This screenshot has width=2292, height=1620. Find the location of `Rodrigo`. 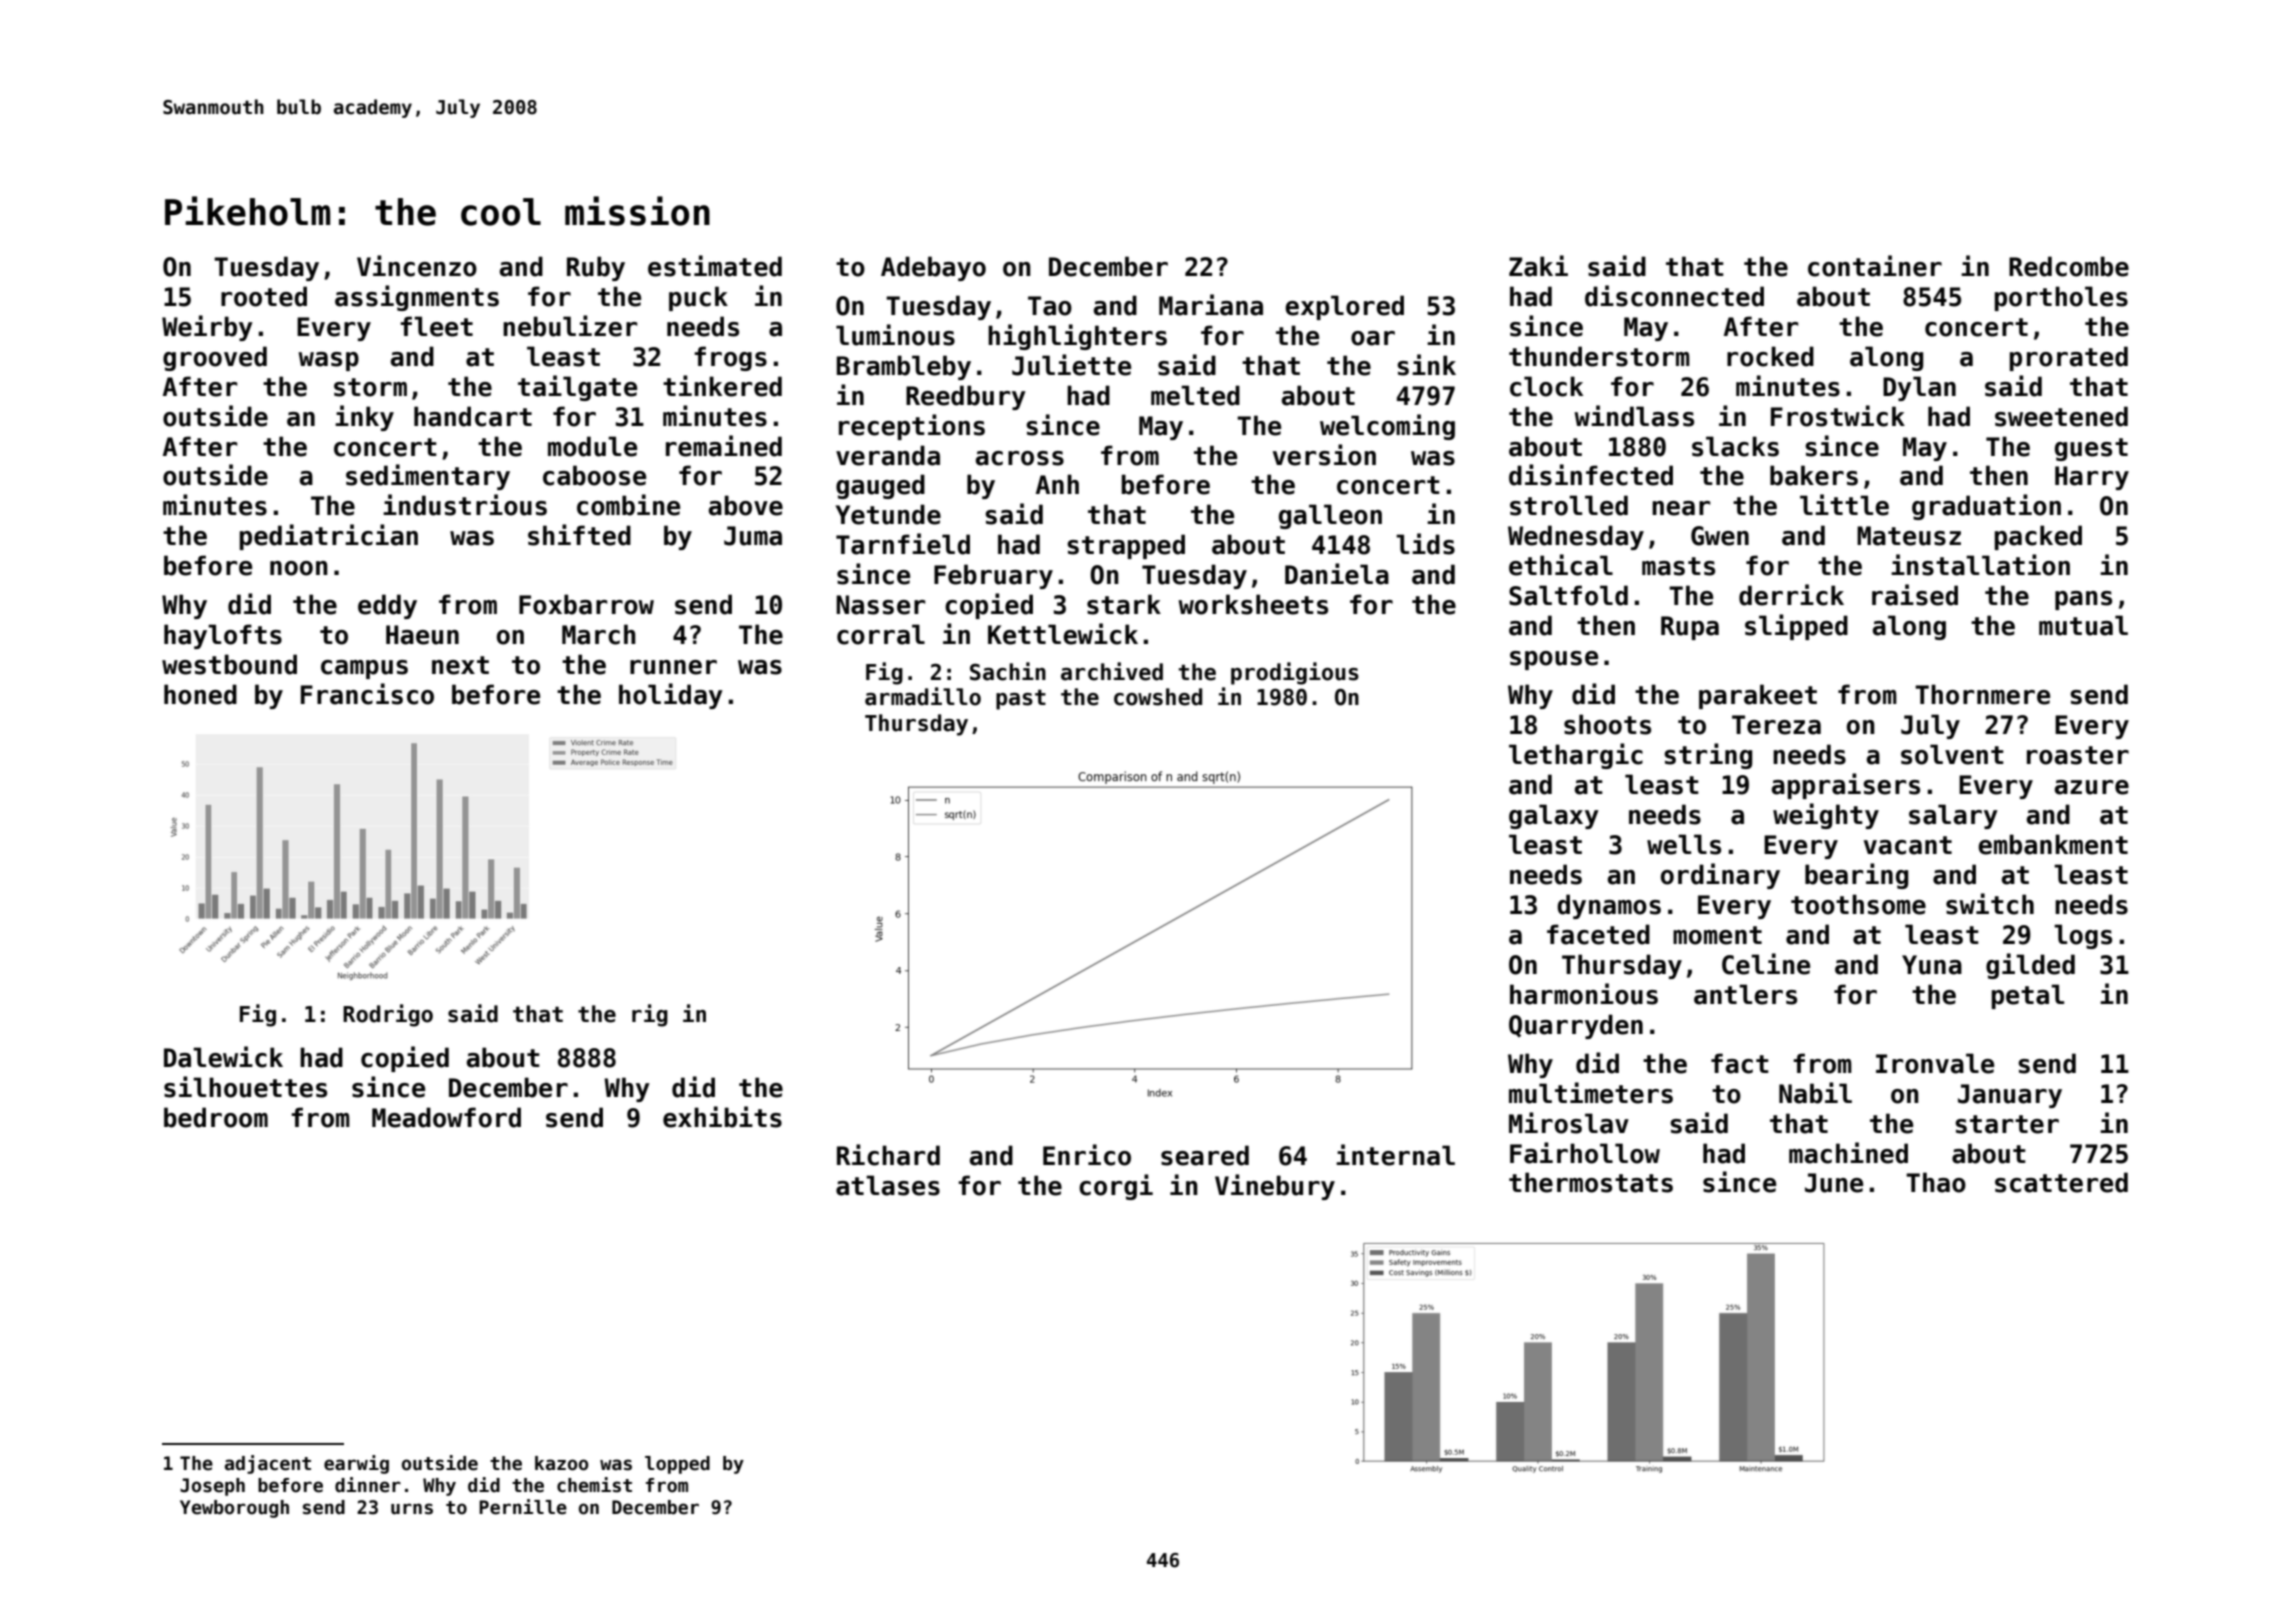

Rodrigo is located at coordinates (388, 1015).
